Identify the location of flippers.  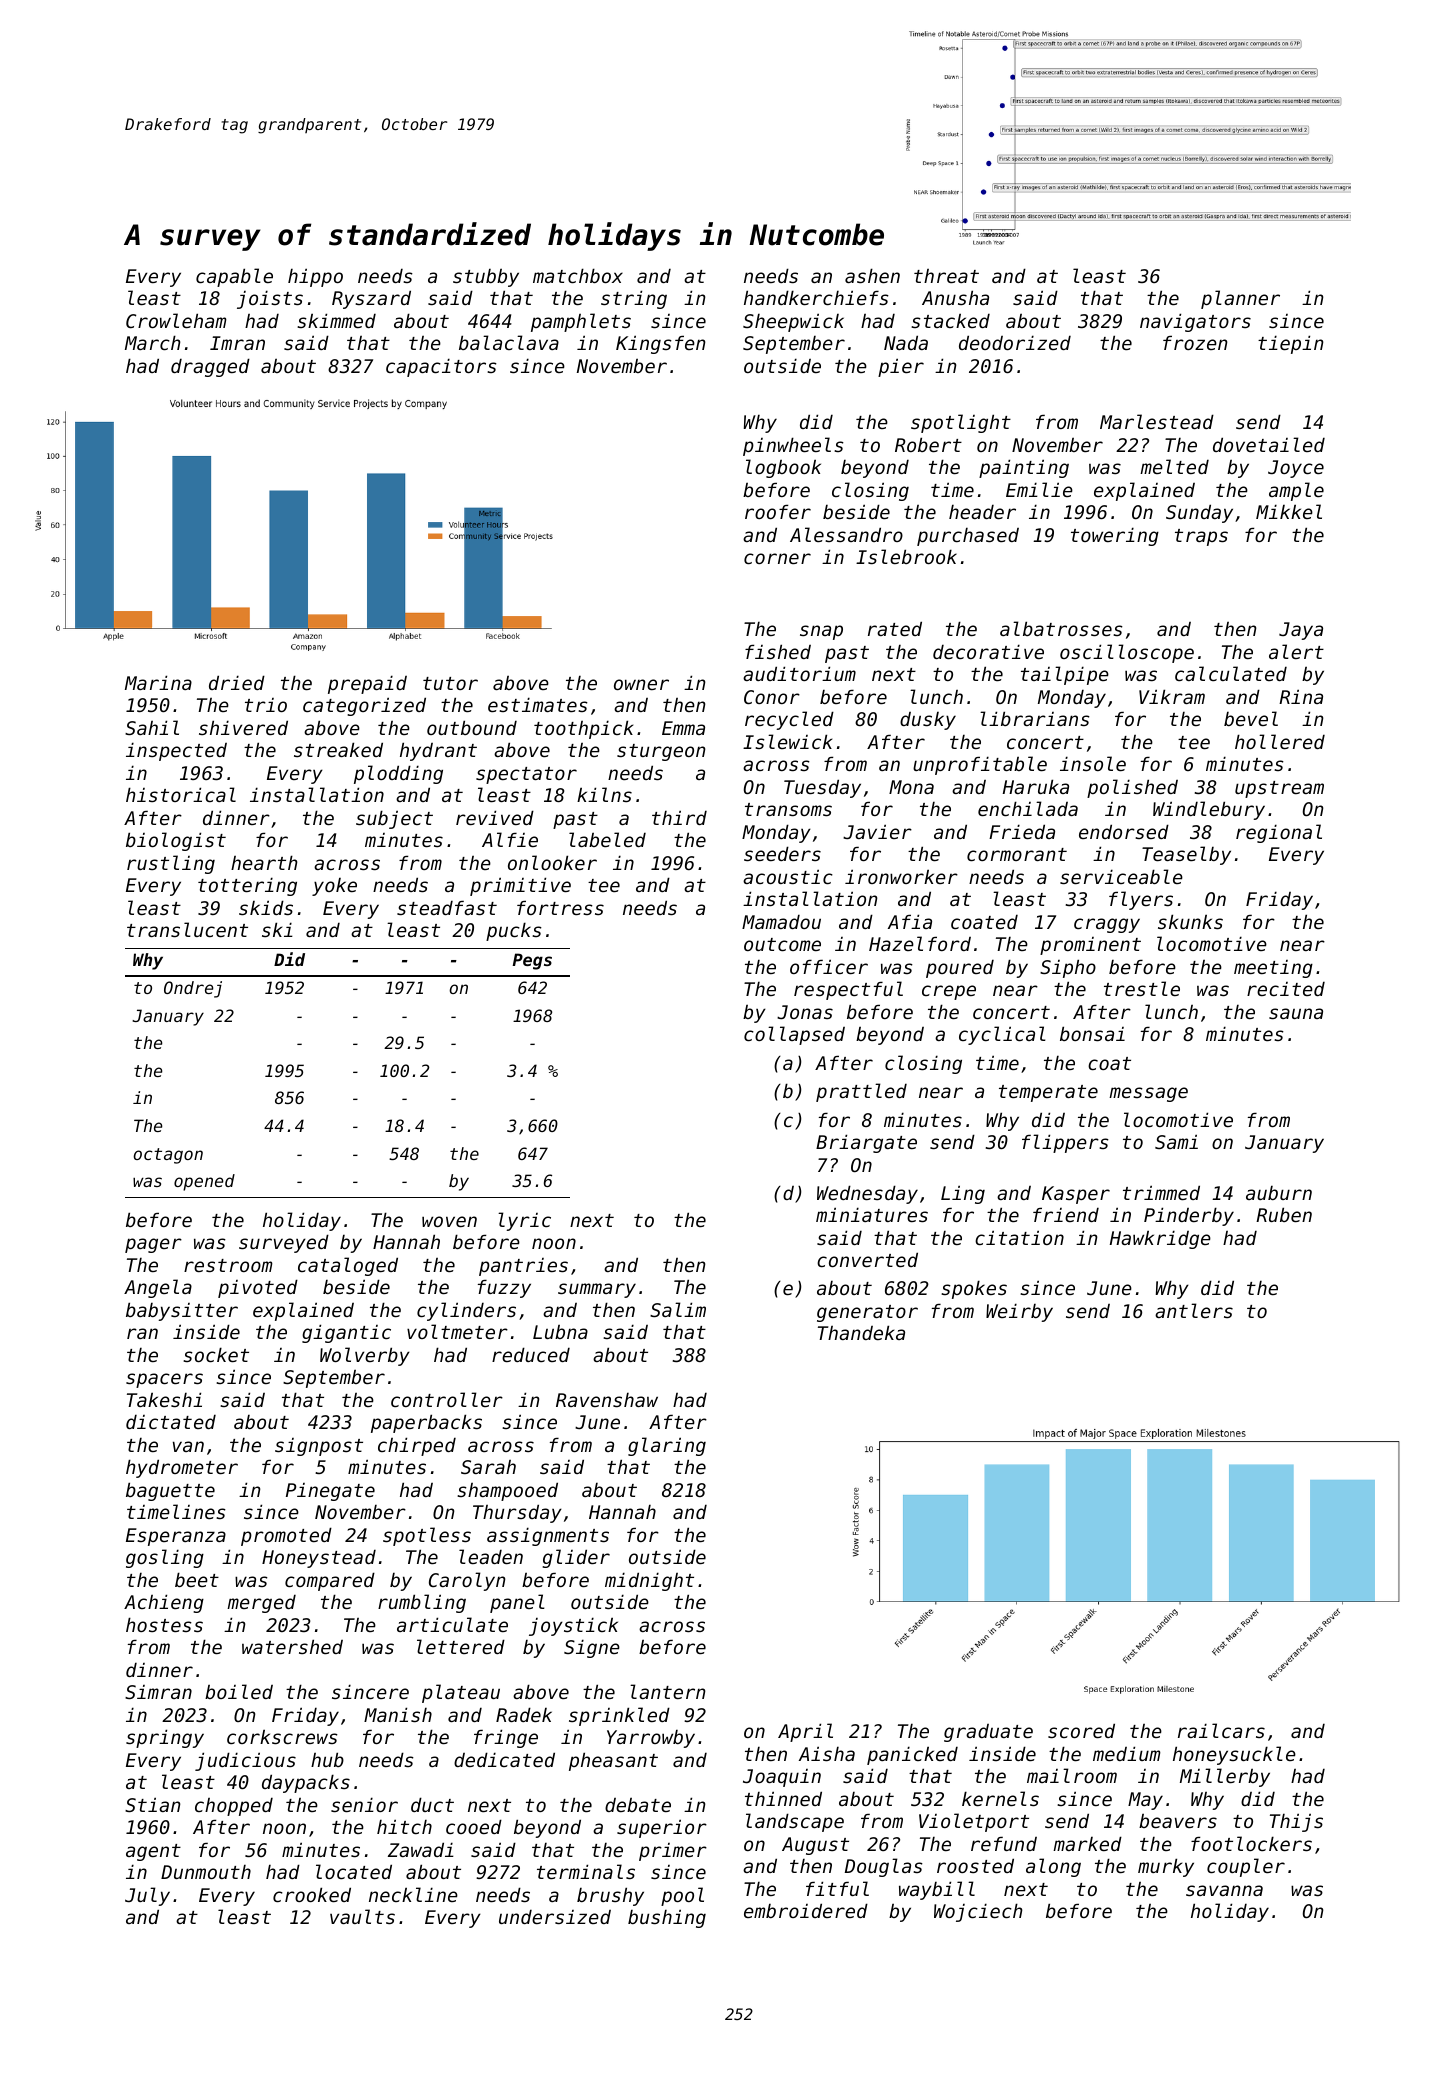
(1065, 1143).
